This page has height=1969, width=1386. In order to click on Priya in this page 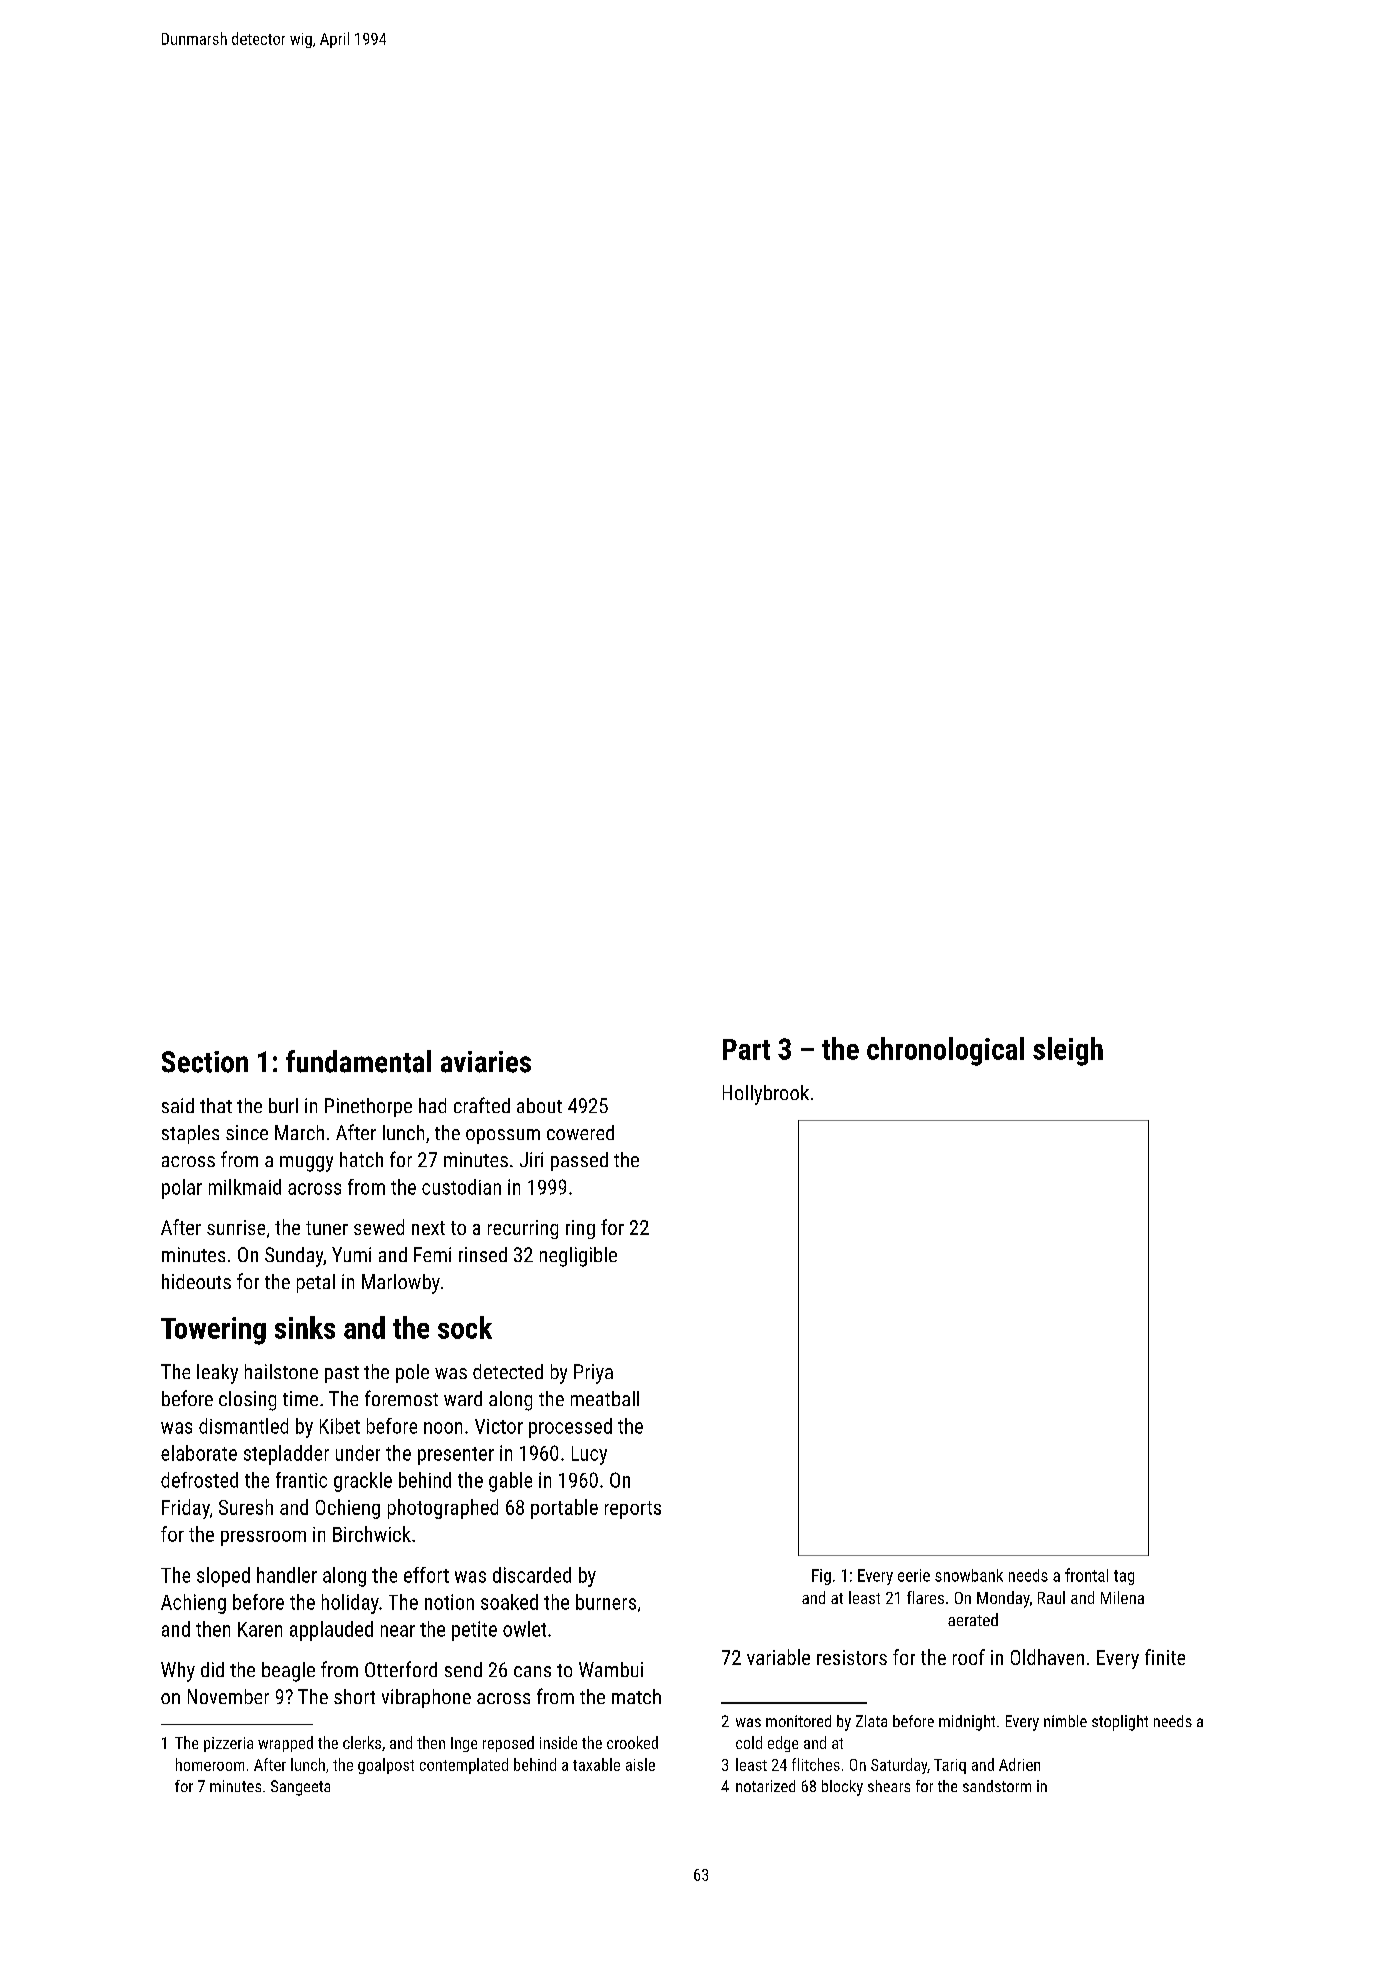, I will do `click(593, 1374)`.
